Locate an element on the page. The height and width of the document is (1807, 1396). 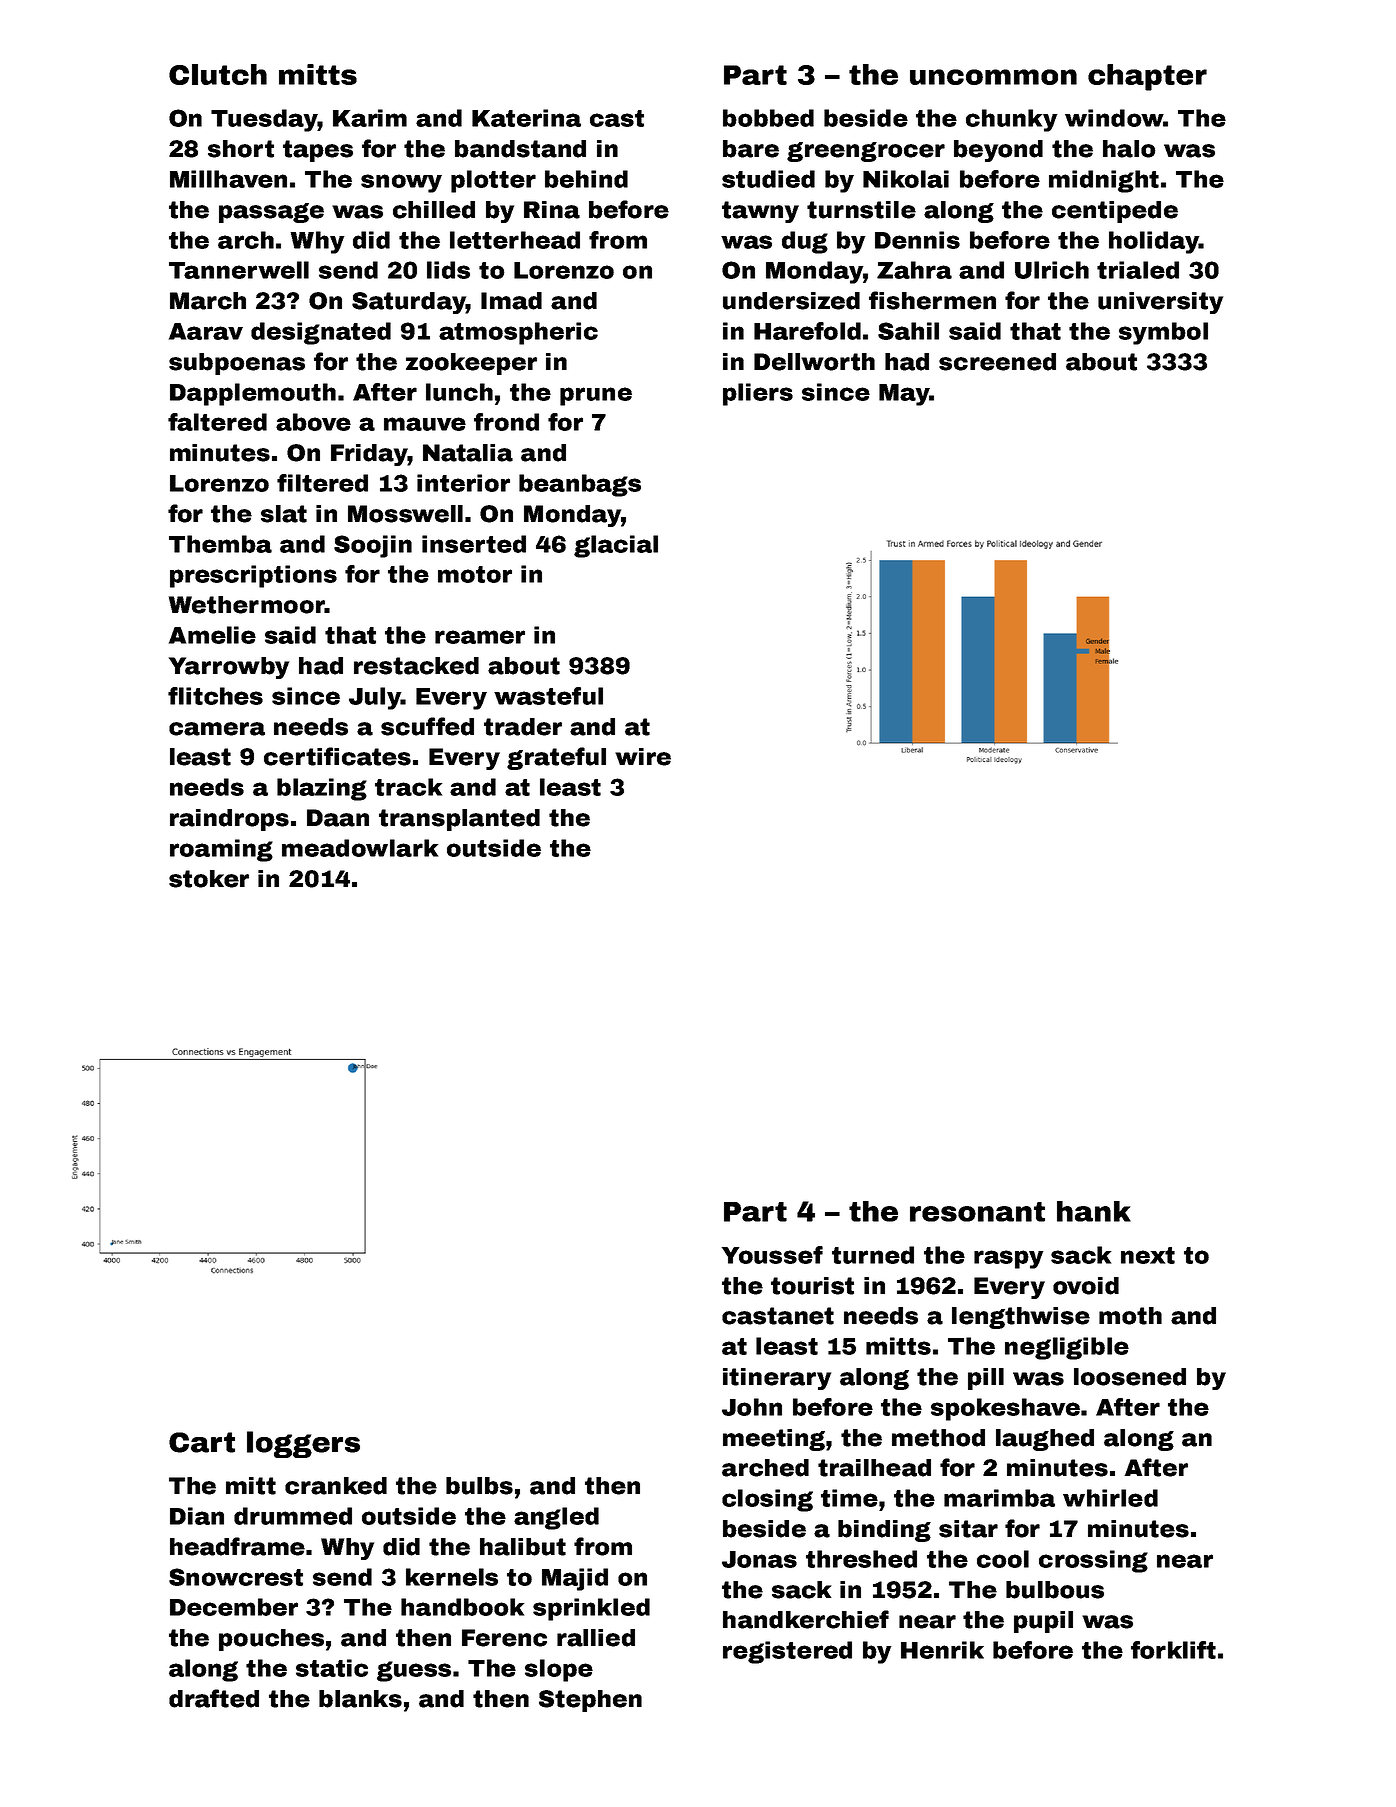
drafted is located at coordinates (214, 1698).
